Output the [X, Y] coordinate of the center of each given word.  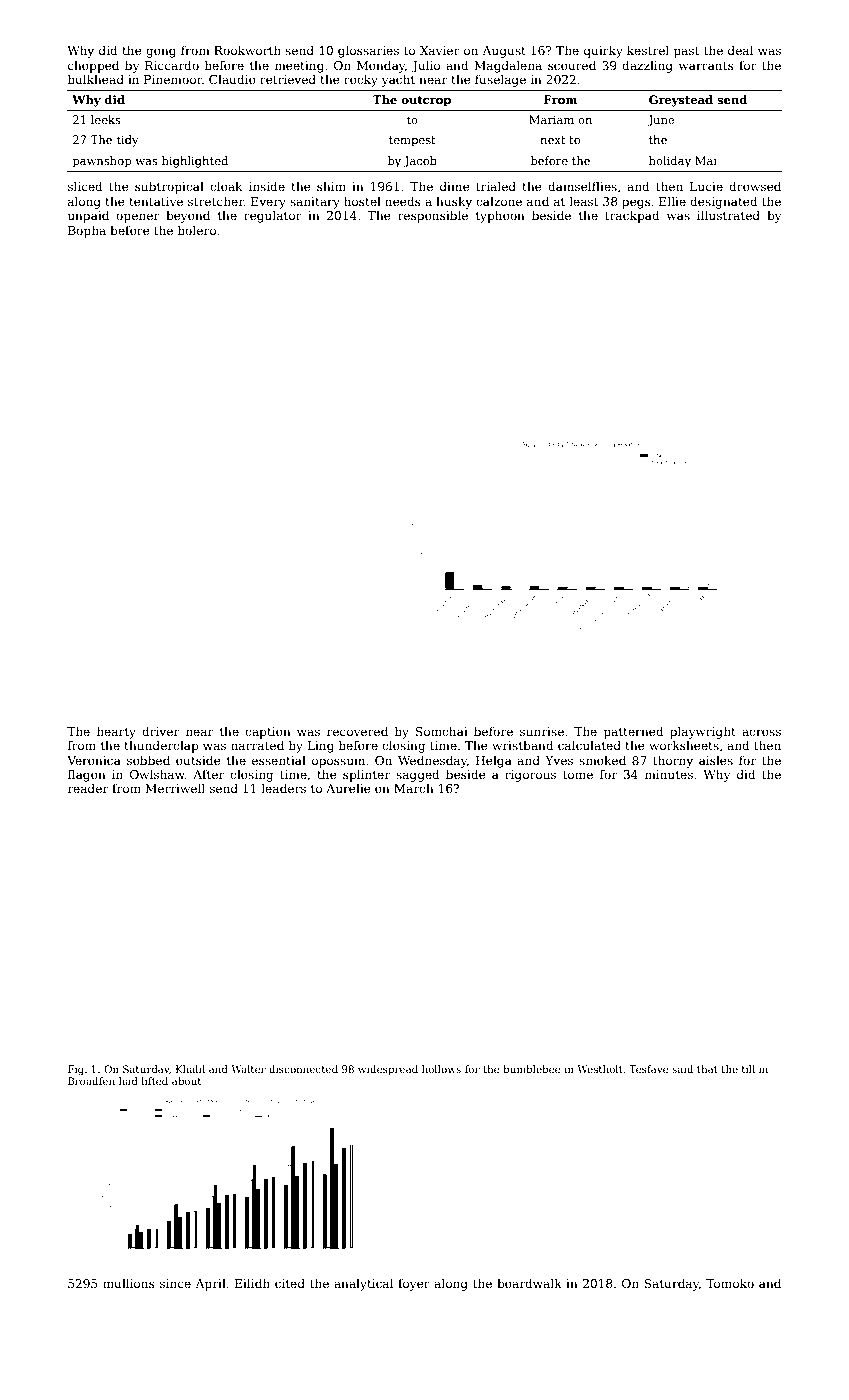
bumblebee [531, 1069]
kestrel [648, 50]
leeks [106, 119]
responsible [433, 216]
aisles [716, 760]
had [128, 1081]
